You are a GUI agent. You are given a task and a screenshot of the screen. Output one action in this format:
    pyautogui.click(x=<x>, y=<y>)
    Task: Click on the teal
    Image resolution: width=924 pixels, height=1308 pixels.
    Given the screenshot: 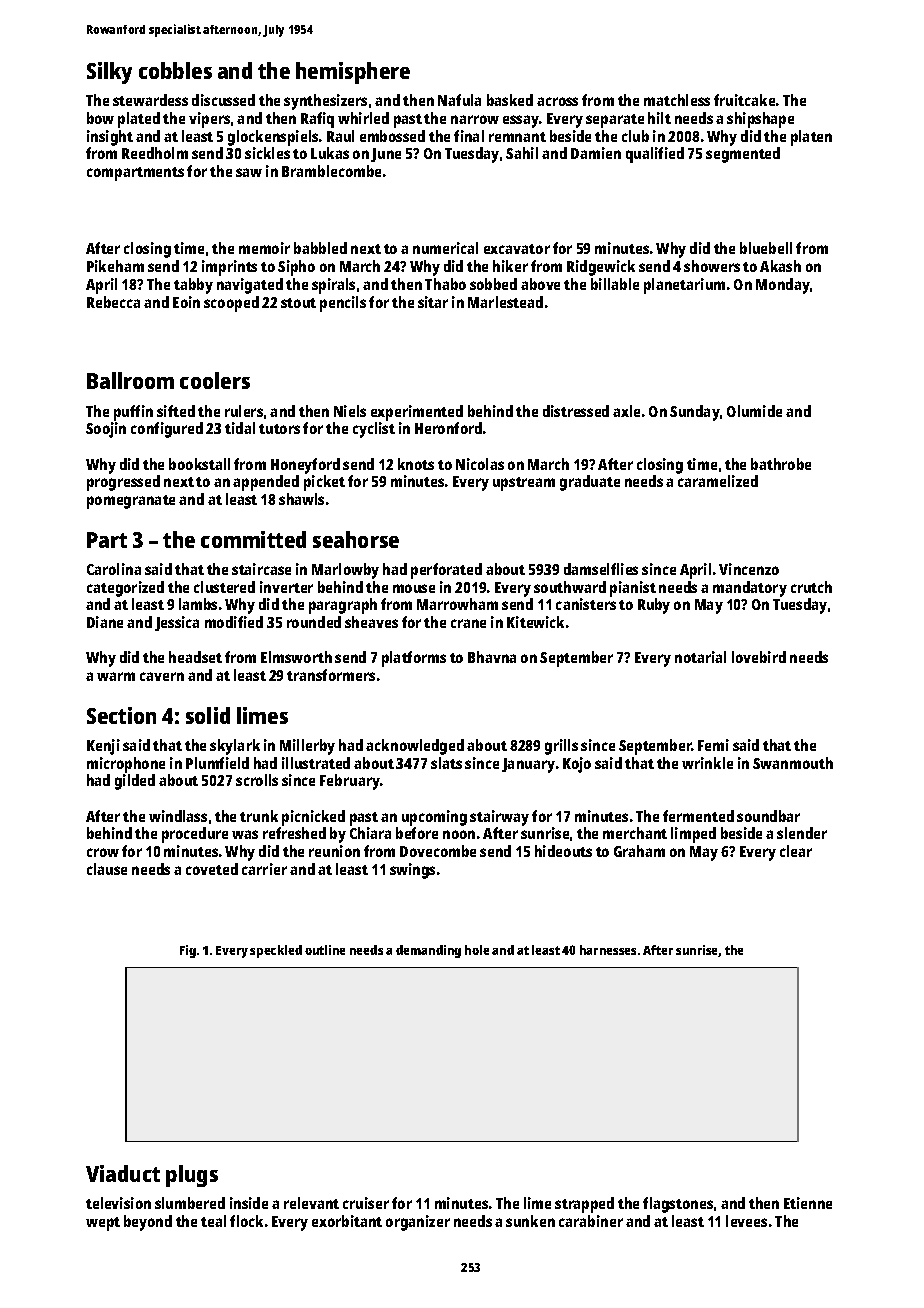 What is the action you would take?
    pyautogui.click(x=213, y=1221)
